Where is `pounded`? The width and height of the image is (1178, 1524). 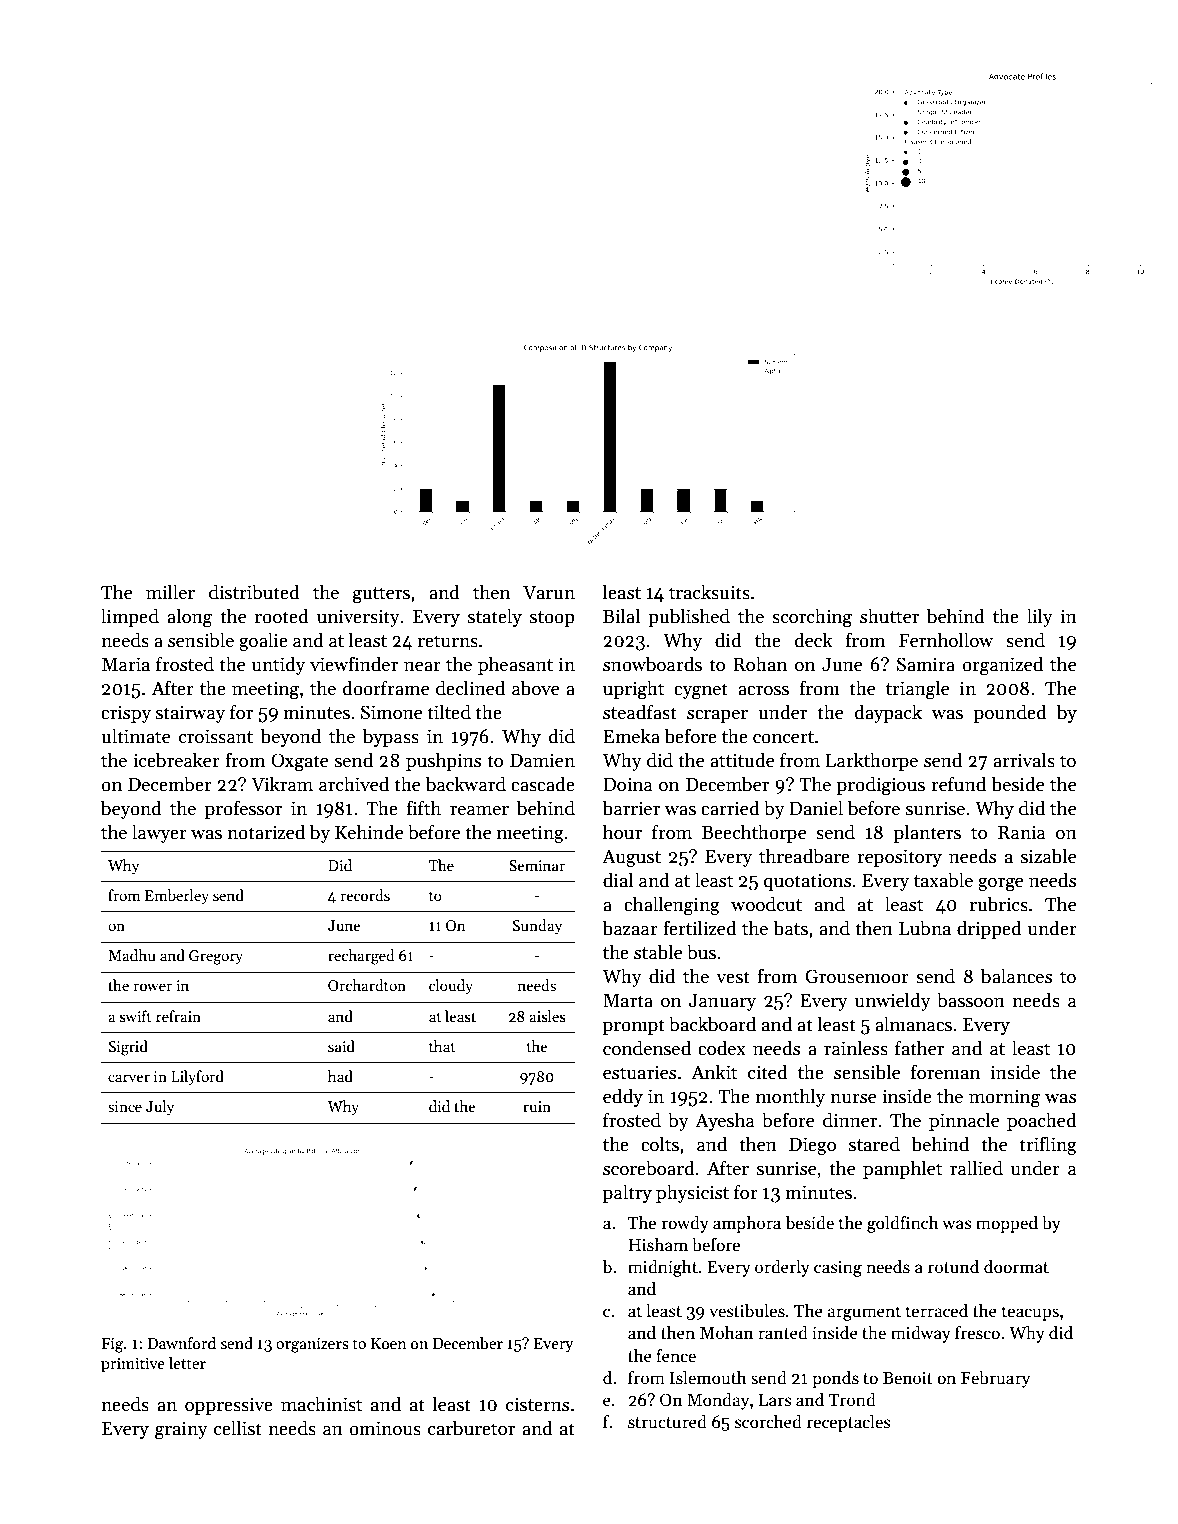 pounded is located at coordinates (1010, 713).
